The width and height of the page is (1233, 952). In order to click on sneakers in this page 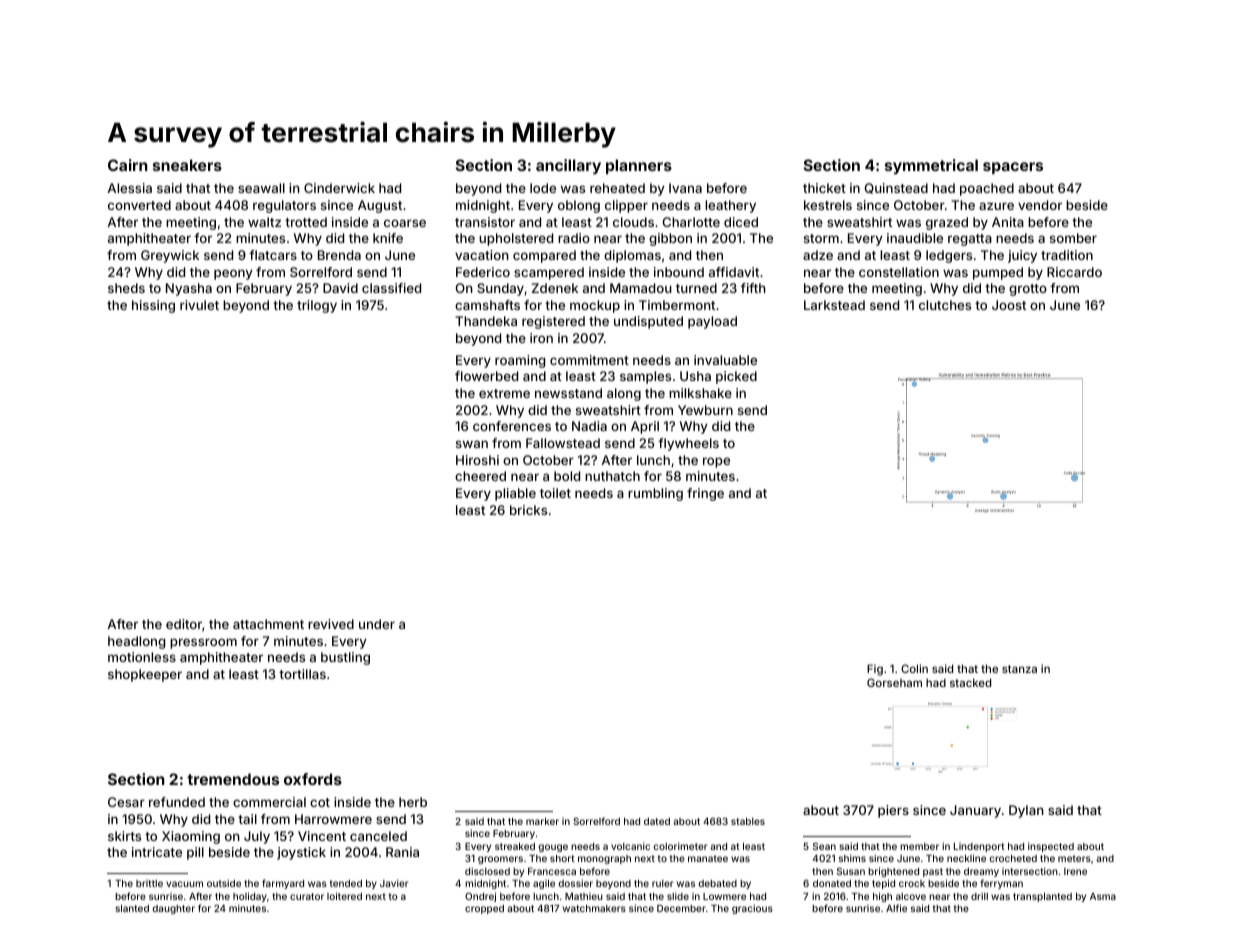, I will do `click(187, 165)`.
